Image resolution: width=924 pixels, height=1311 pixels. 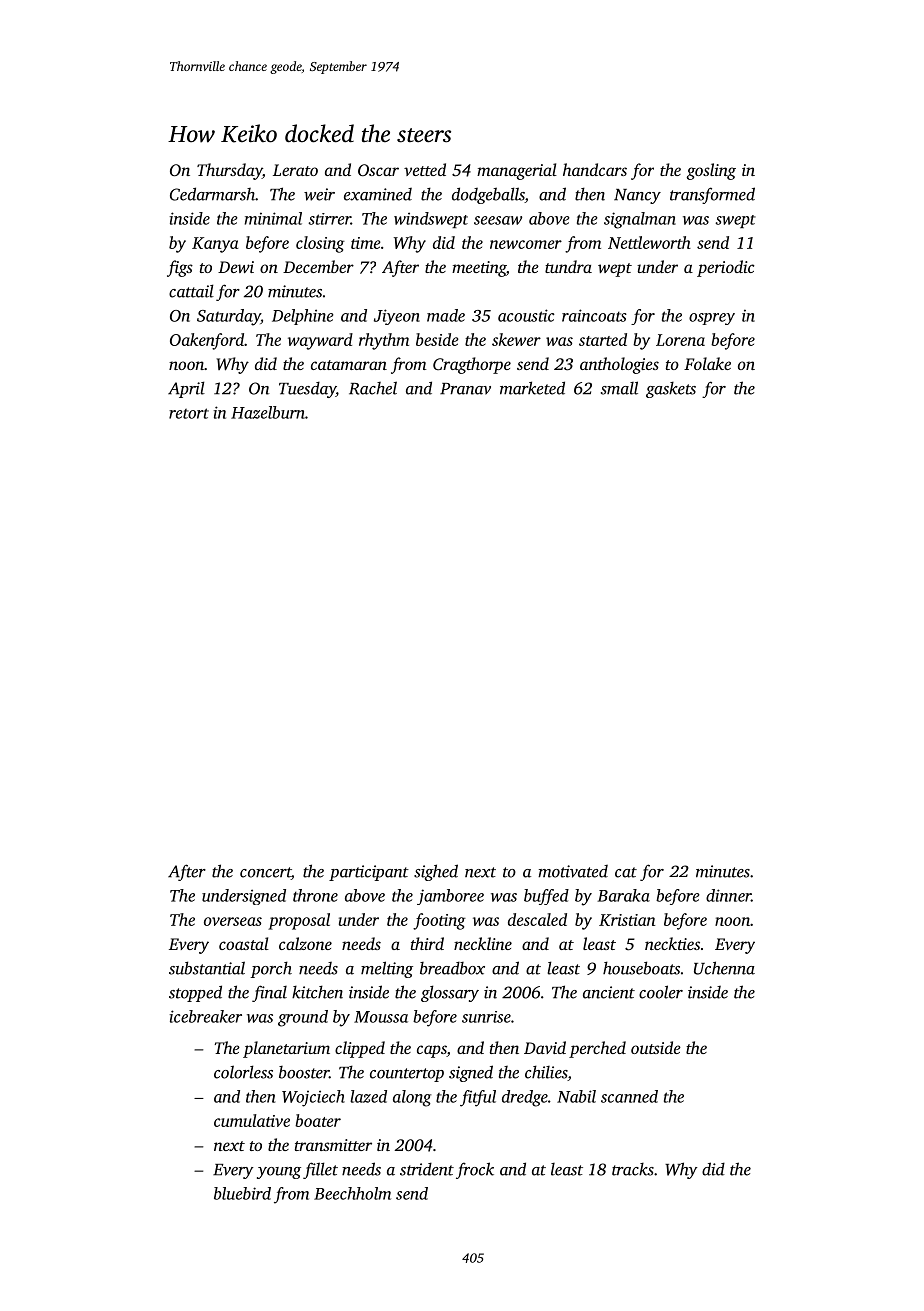 I want to click on breadbox, so click(x=452, y=968).
